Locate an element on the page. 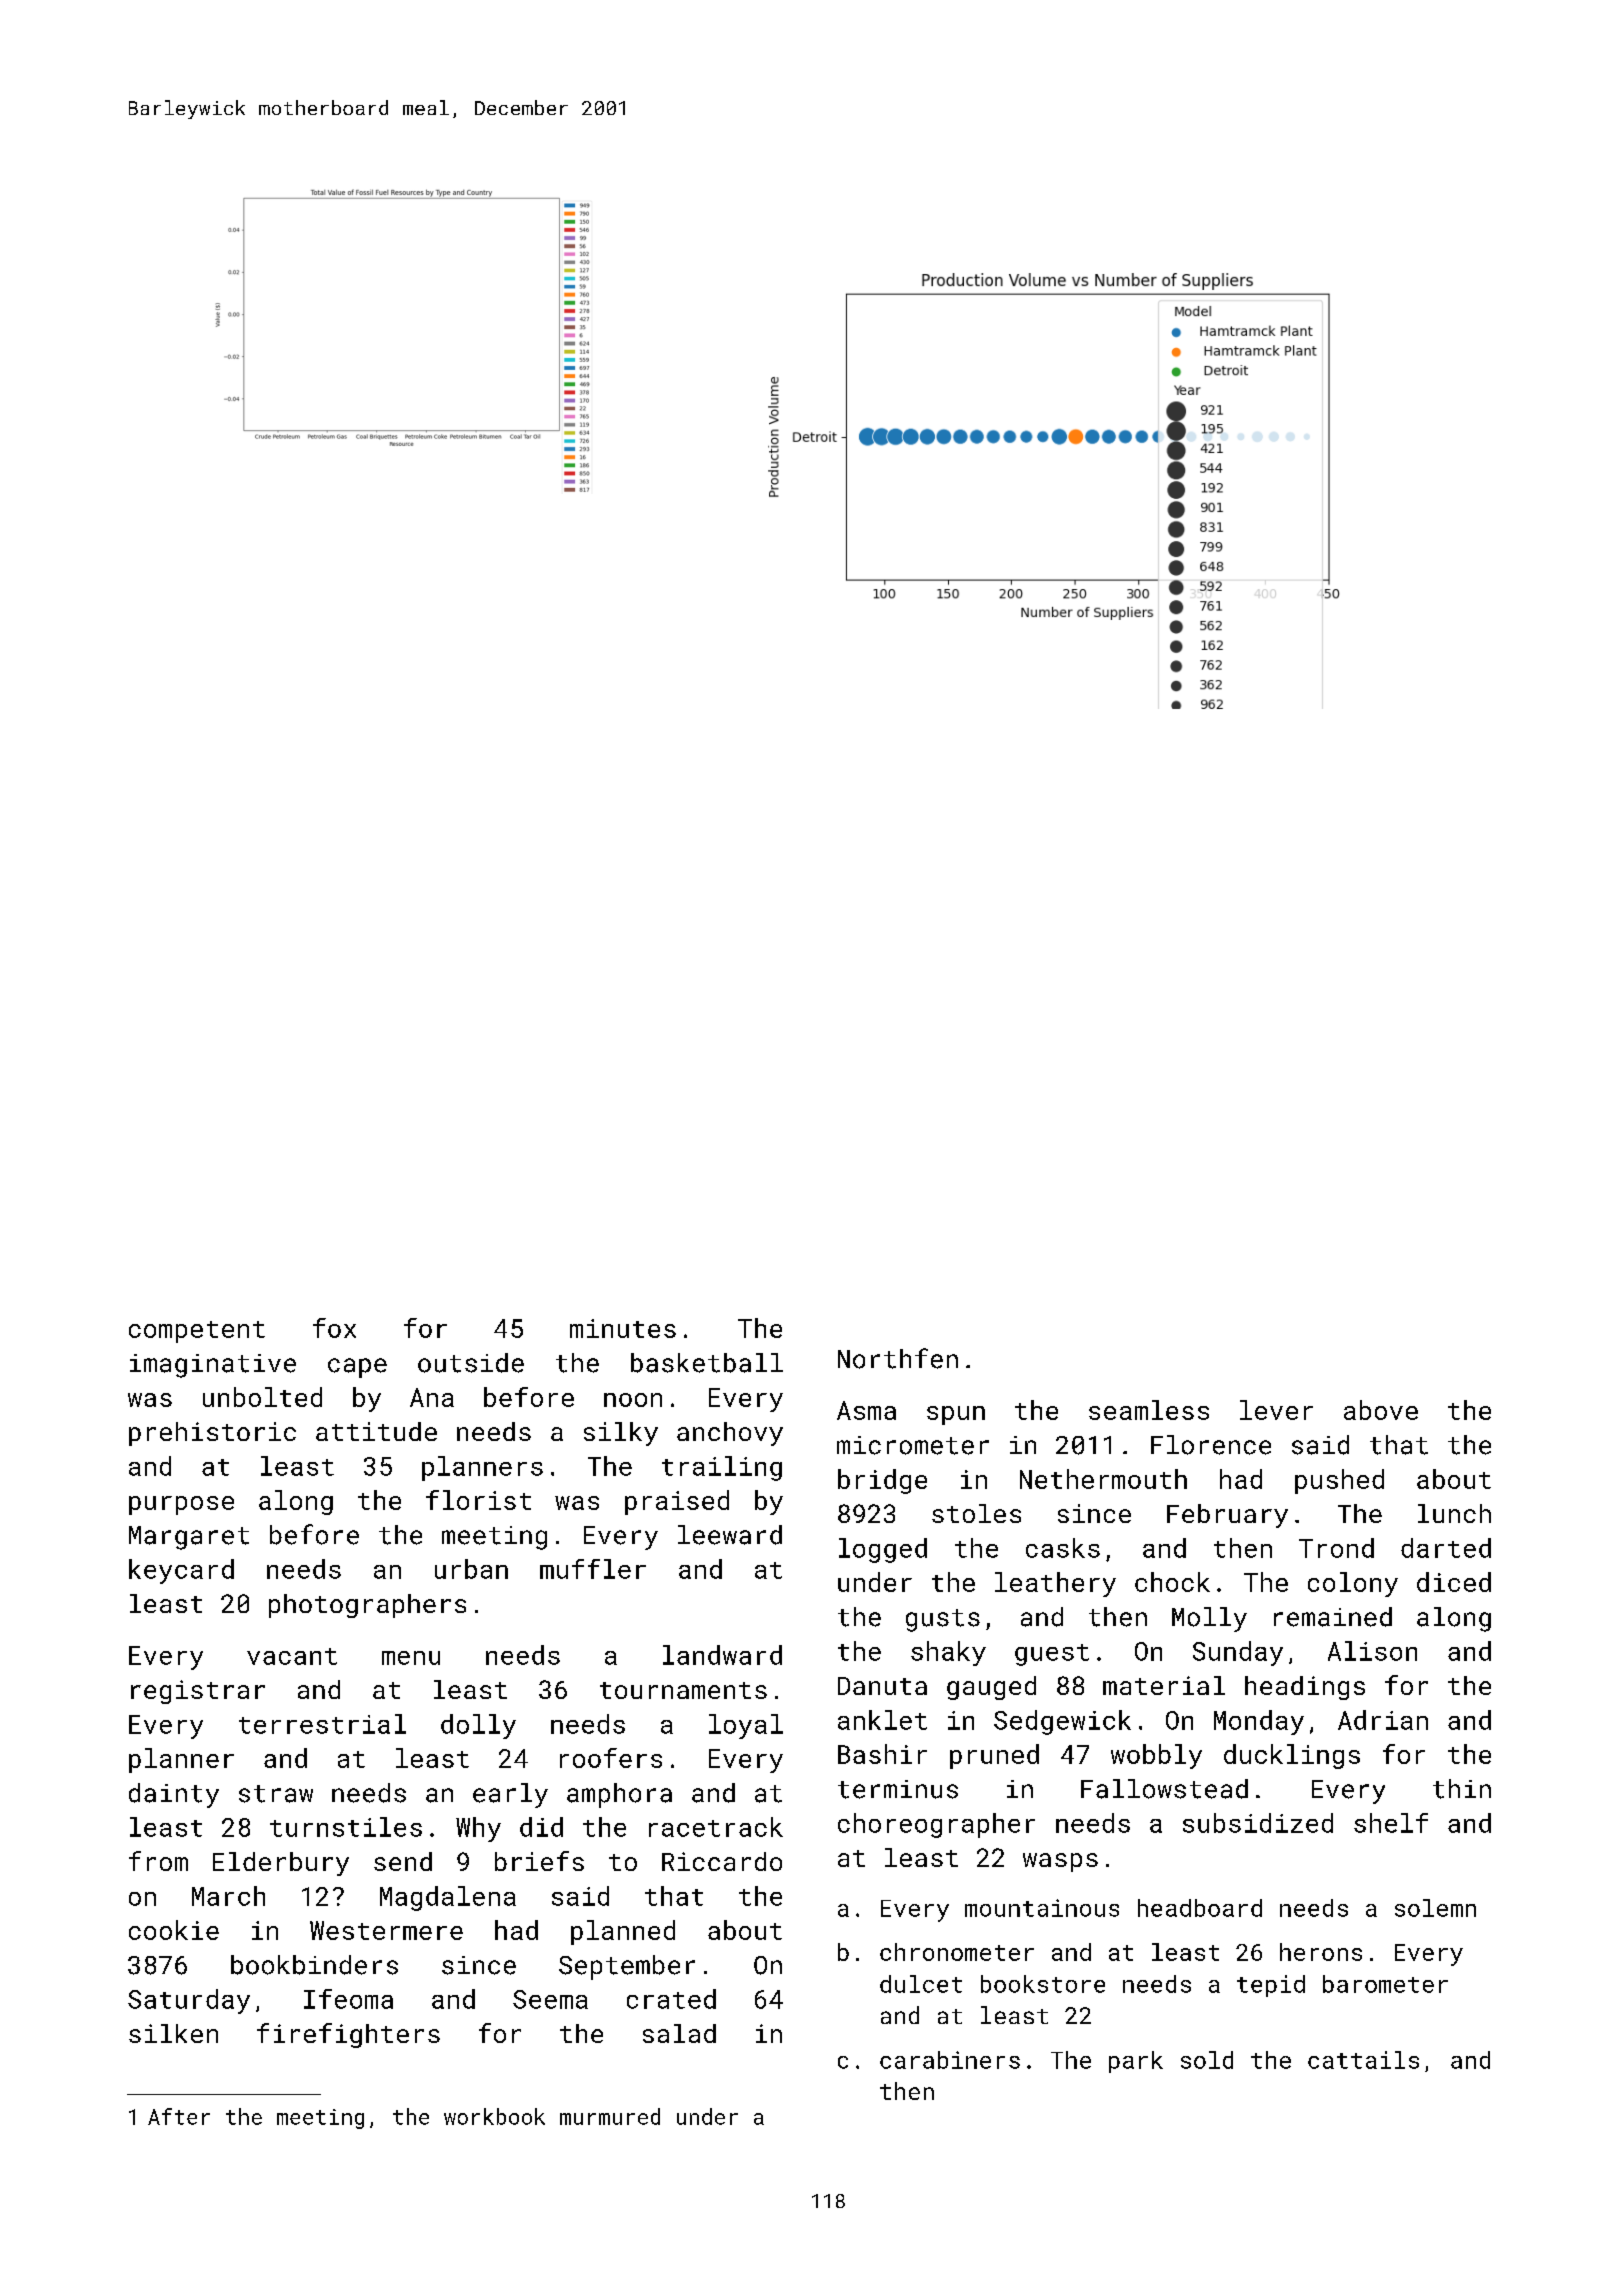 The width and height of the page is (1620, 2292). vacant is located at coordinates (292, 1656).
